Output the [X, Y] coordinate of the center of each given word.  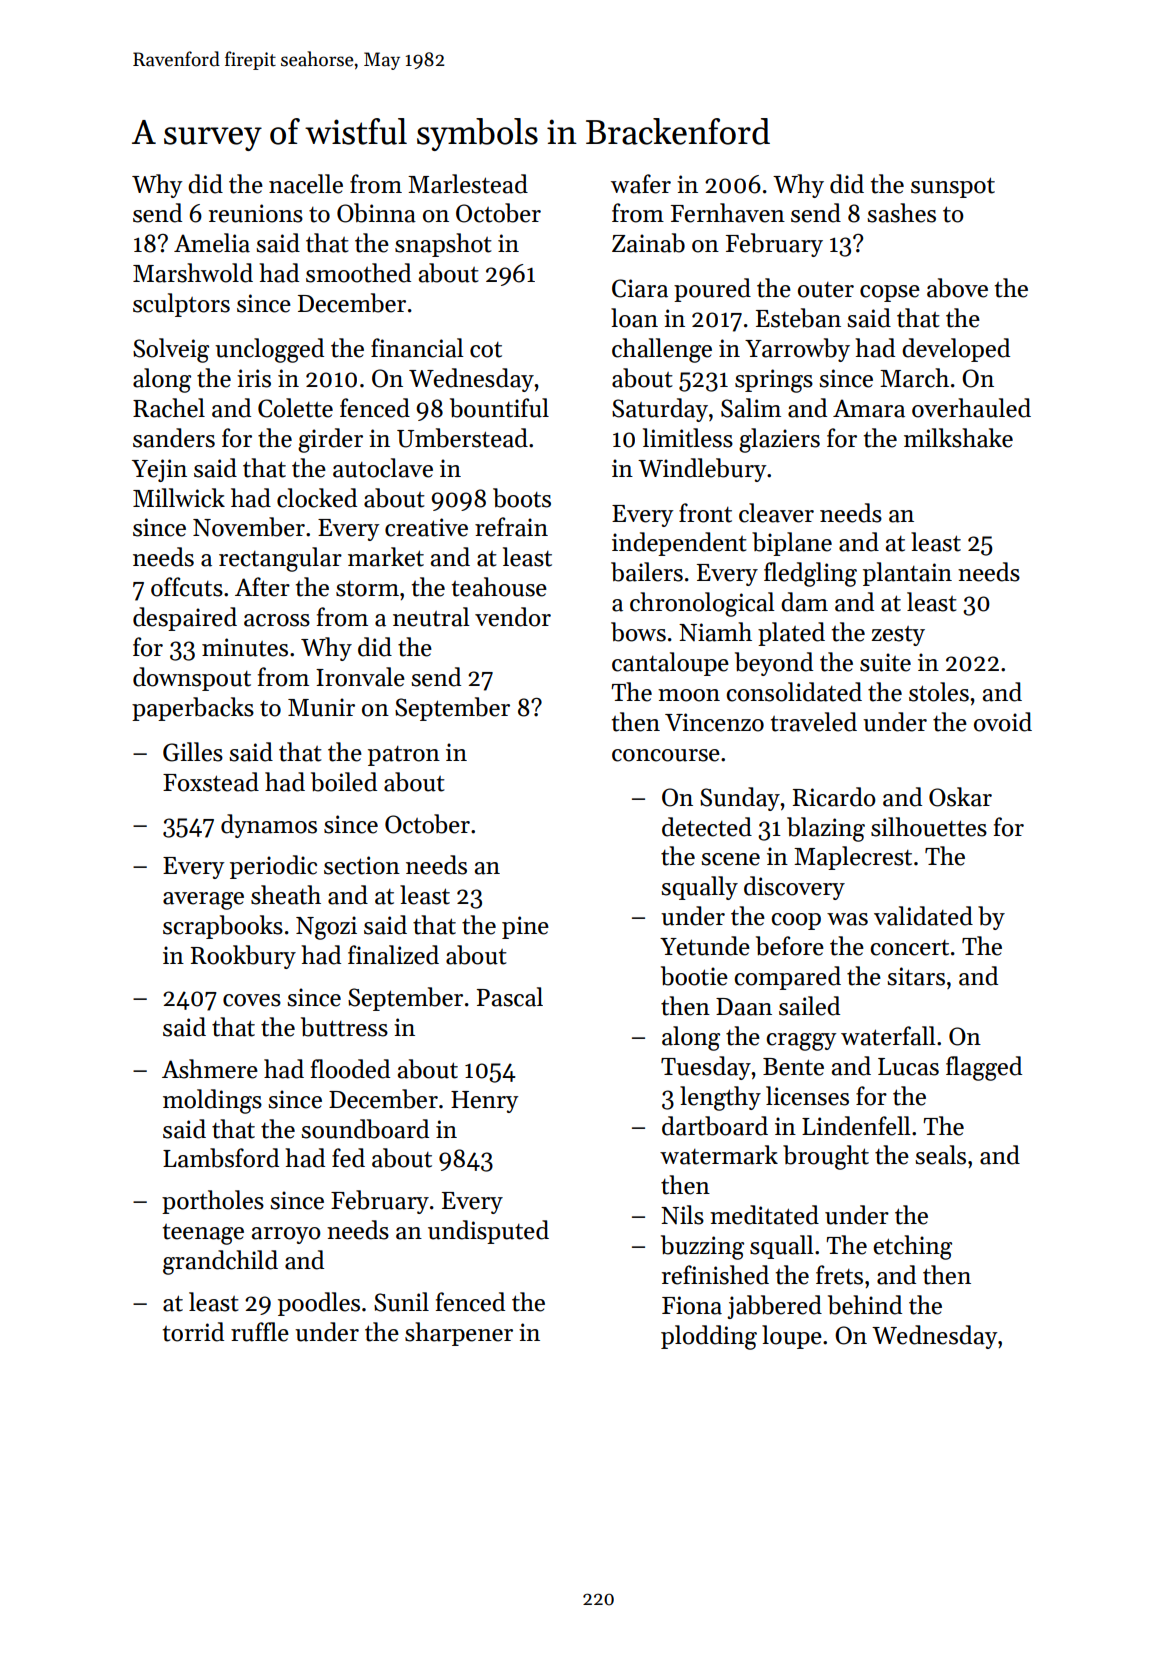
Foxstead [211, 782]
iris [254, 378]
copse [890, 293]
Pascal [510, 997]
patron [404, 756]
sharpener [459, 1334]
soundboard [365, 1129]
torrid [193, 1332]
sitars [916, 976]
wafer [641, 184]
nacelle [306, 184]
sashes [901, 213]
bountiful [499, 408]
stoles [939, 692]
